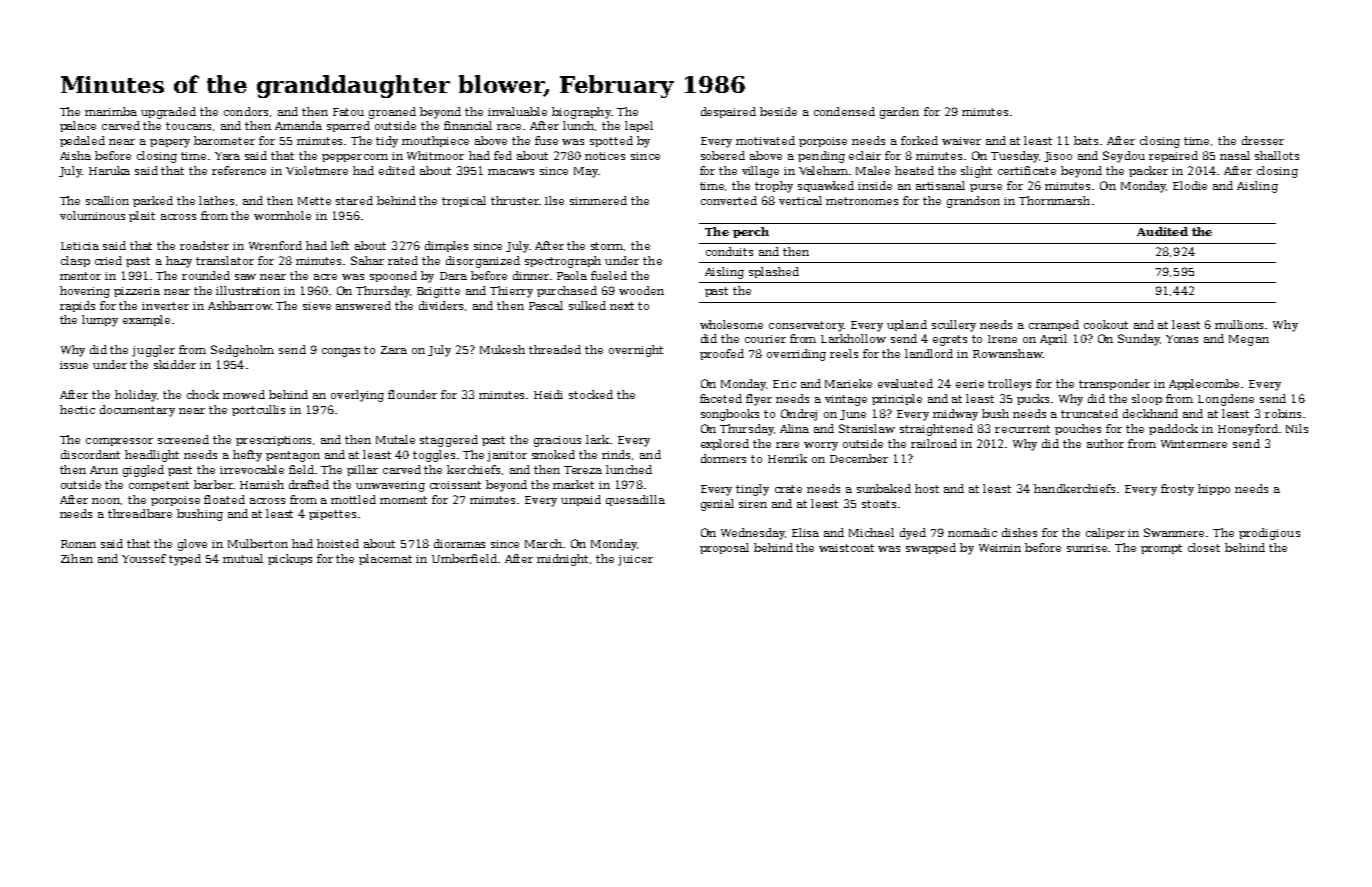 The image size is (1372, 887). Describe the element at coordinates (751, 232) in the image. I see `perch` at that location.
